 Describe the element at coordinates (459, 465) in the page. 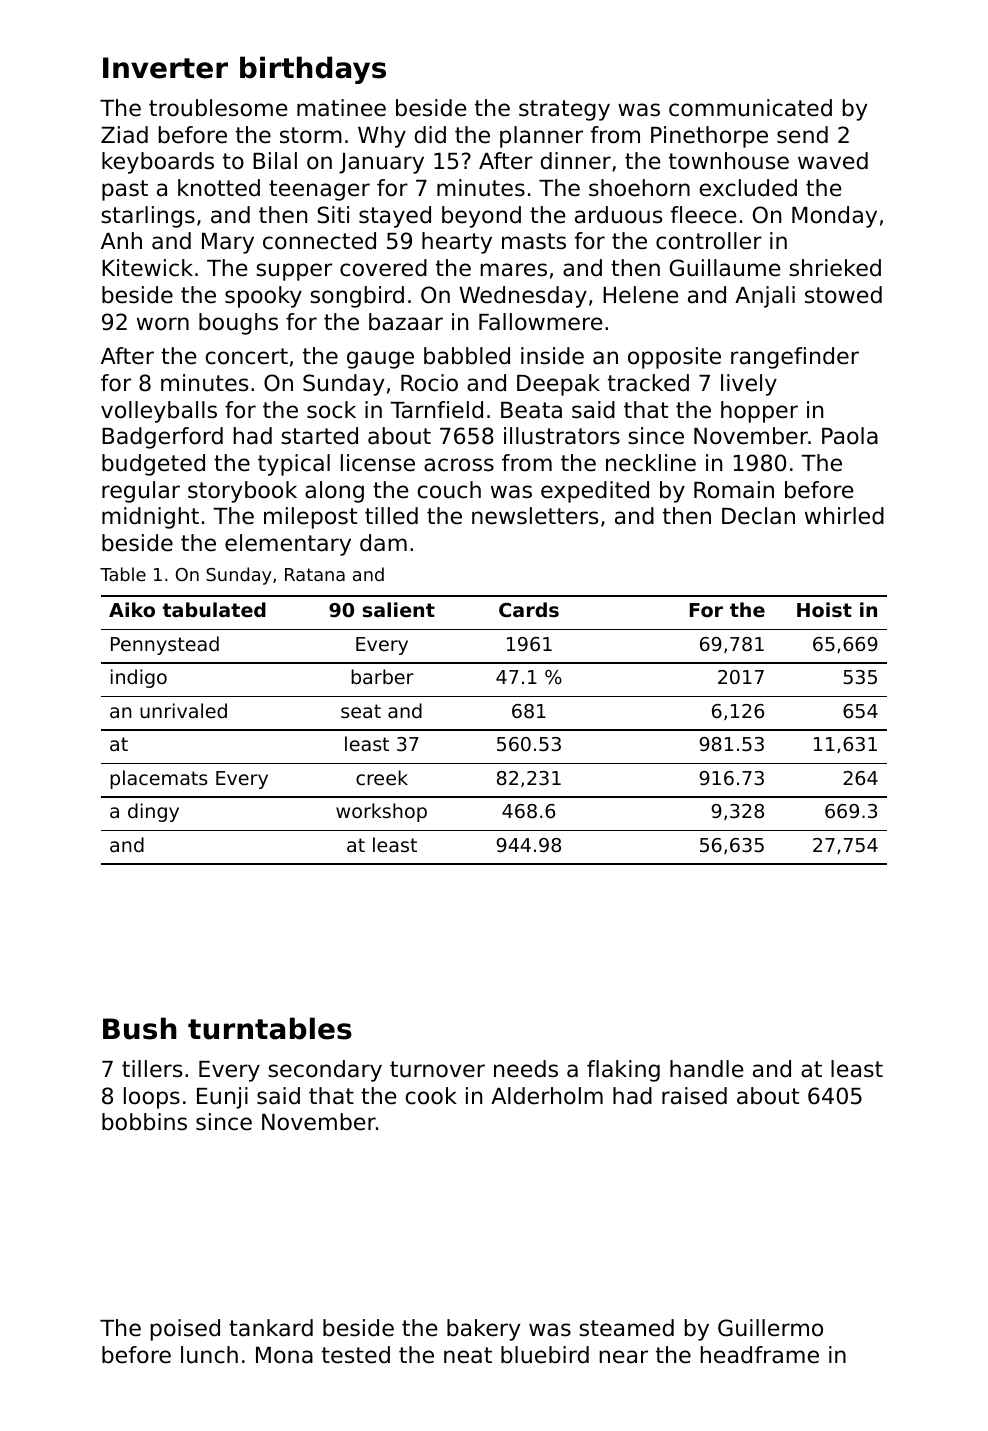

I see `across` at that location.
